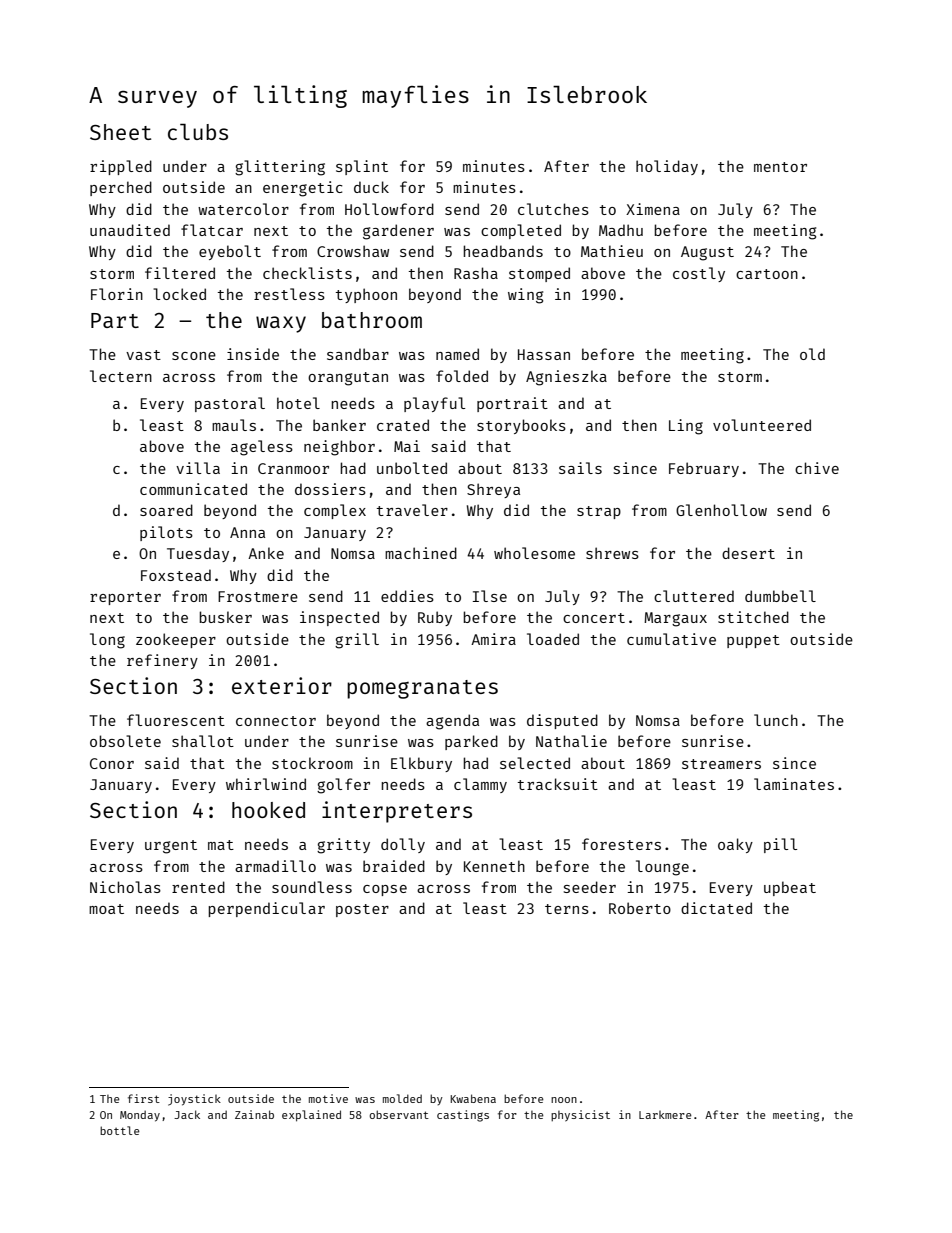 The width and height of the screenshot is (952, 1233). Describe the element at coordinates (767, 274) in the screenshot. I see `cartoon` at that location.
